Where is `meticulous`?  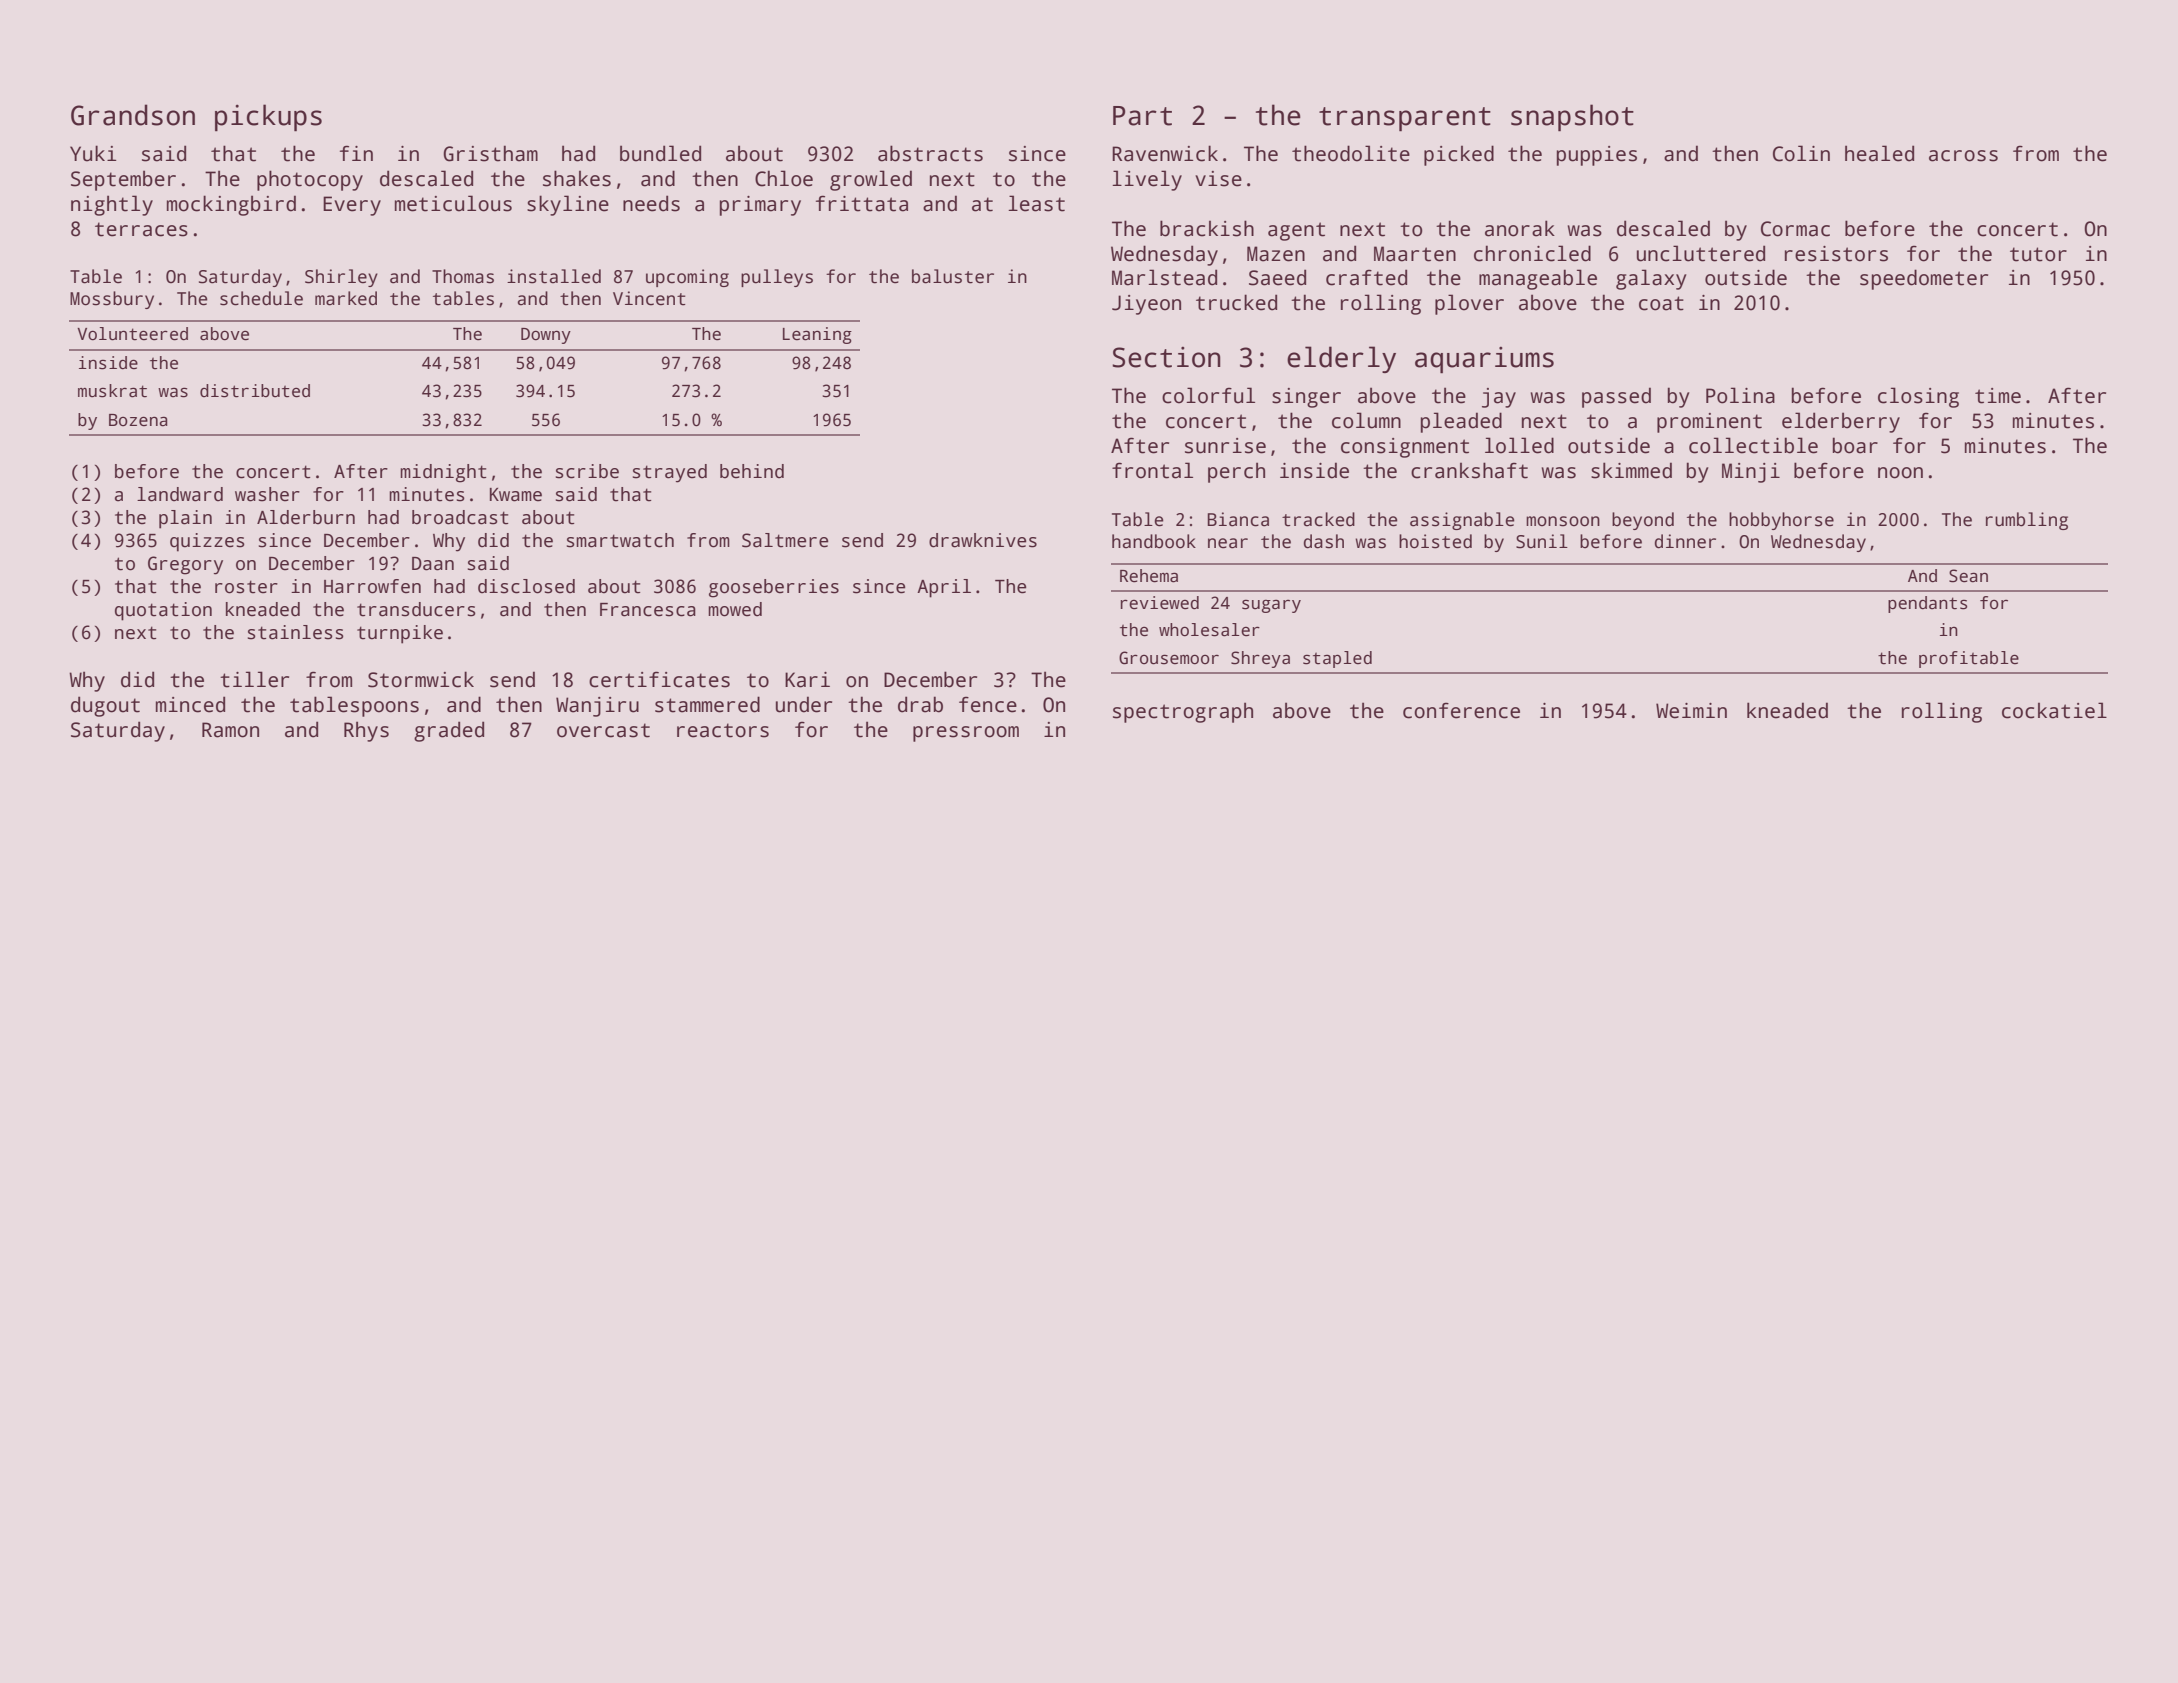 meticulous is located at coordinates (453, 203).
